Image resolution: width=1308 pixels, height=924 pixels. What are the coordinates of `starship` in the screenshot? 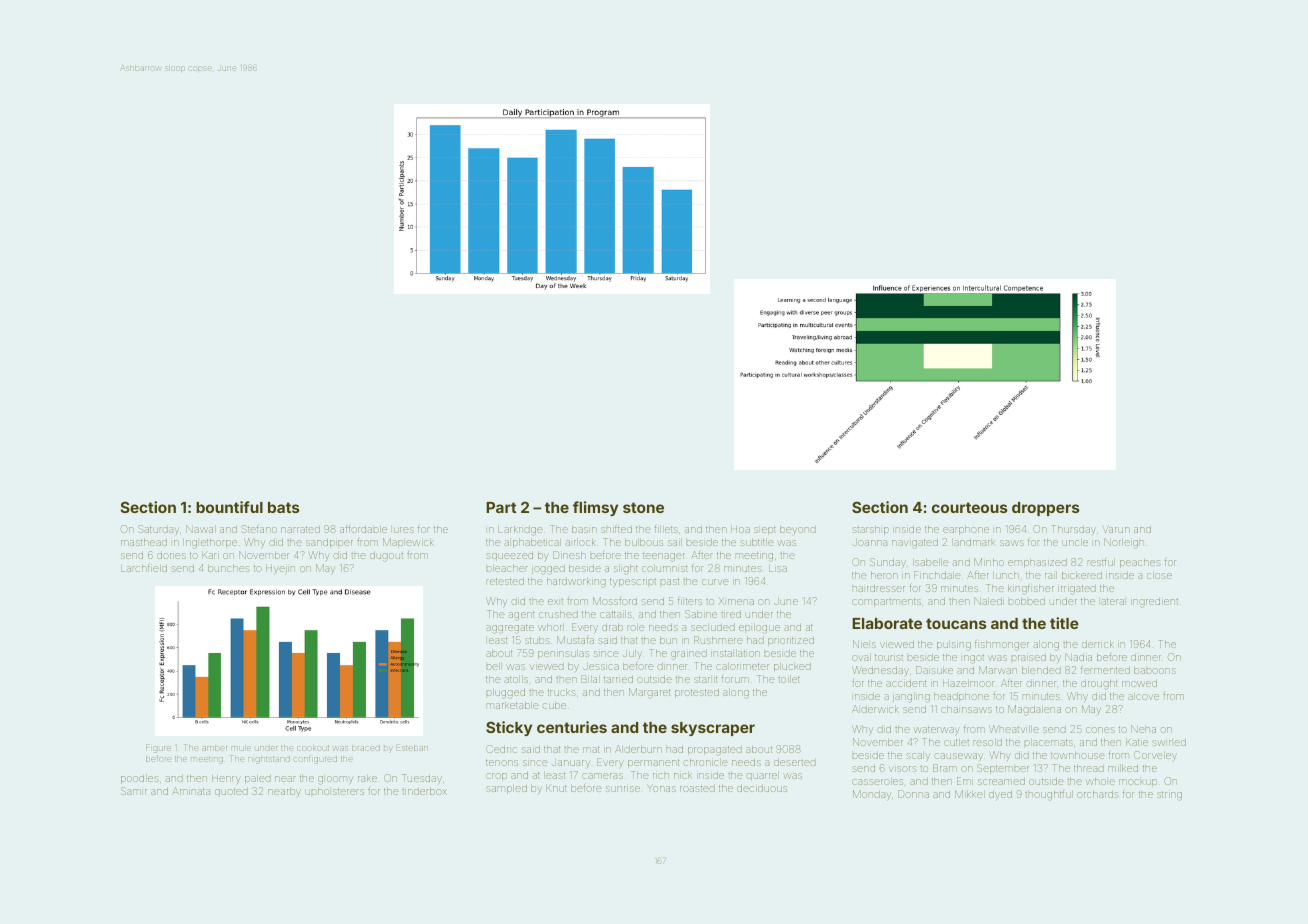 It's located at (870, 530).
